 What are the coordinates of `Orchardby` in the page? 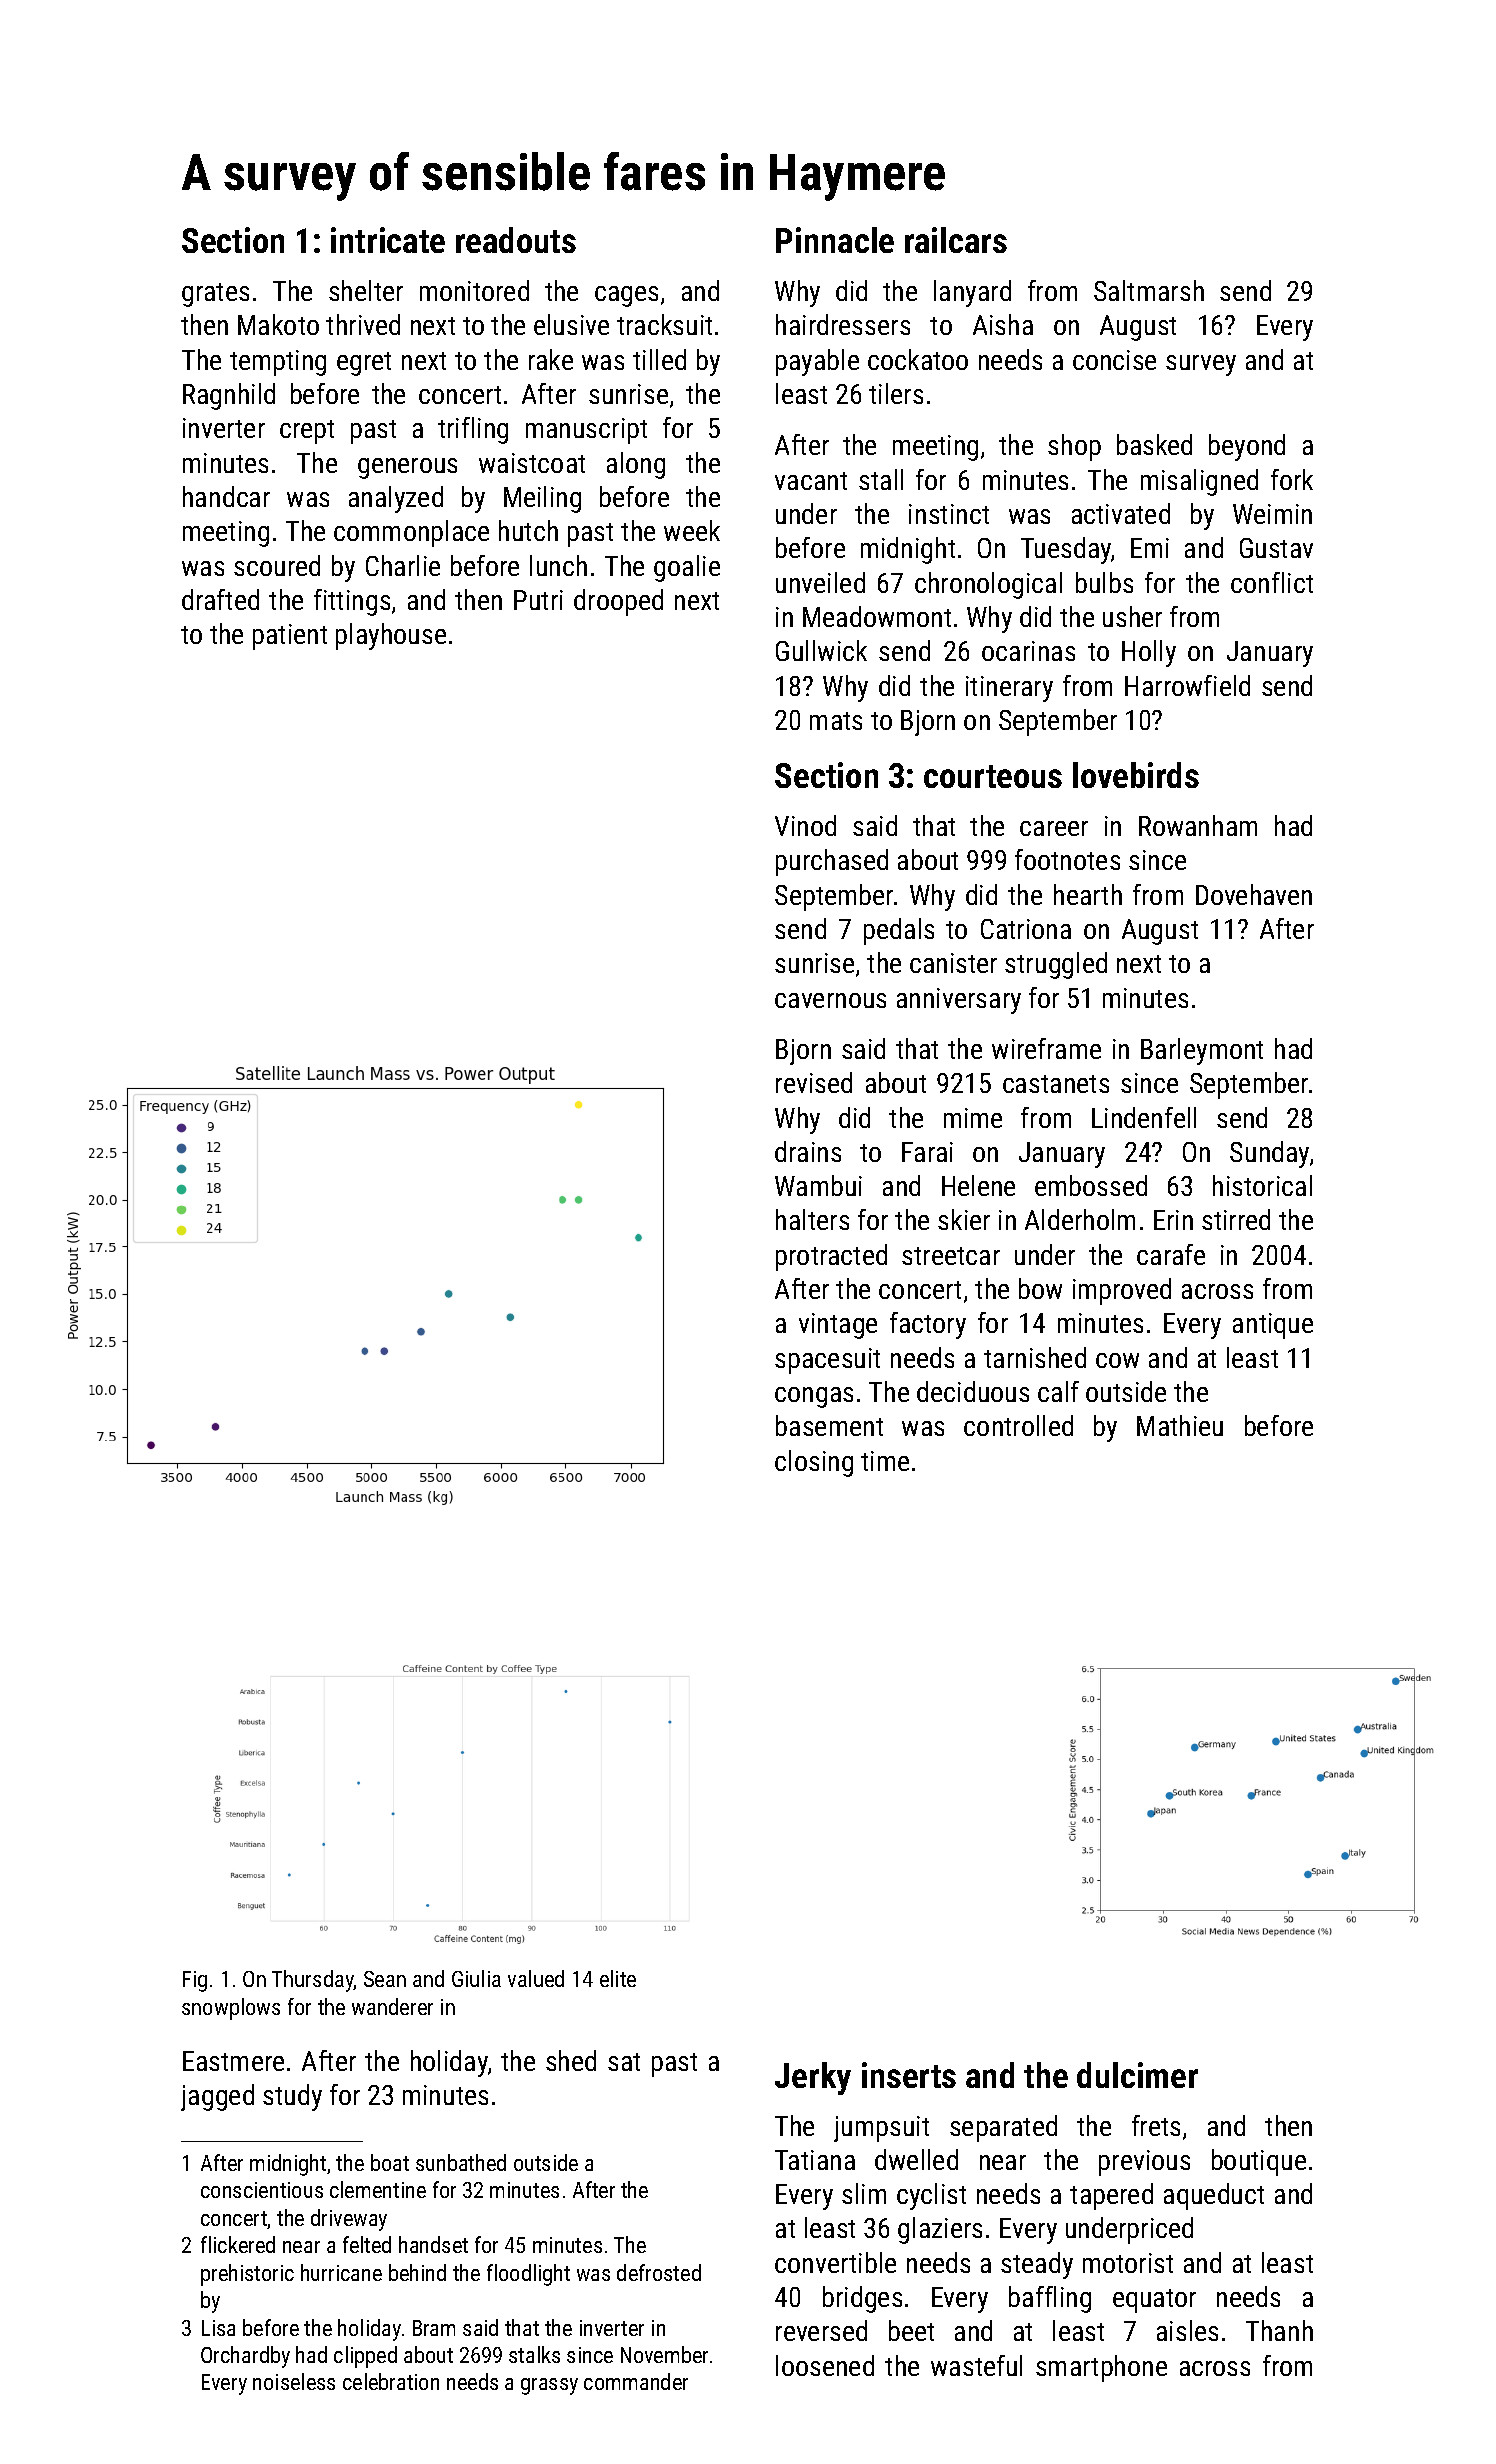 It's located at (245, 2357).
